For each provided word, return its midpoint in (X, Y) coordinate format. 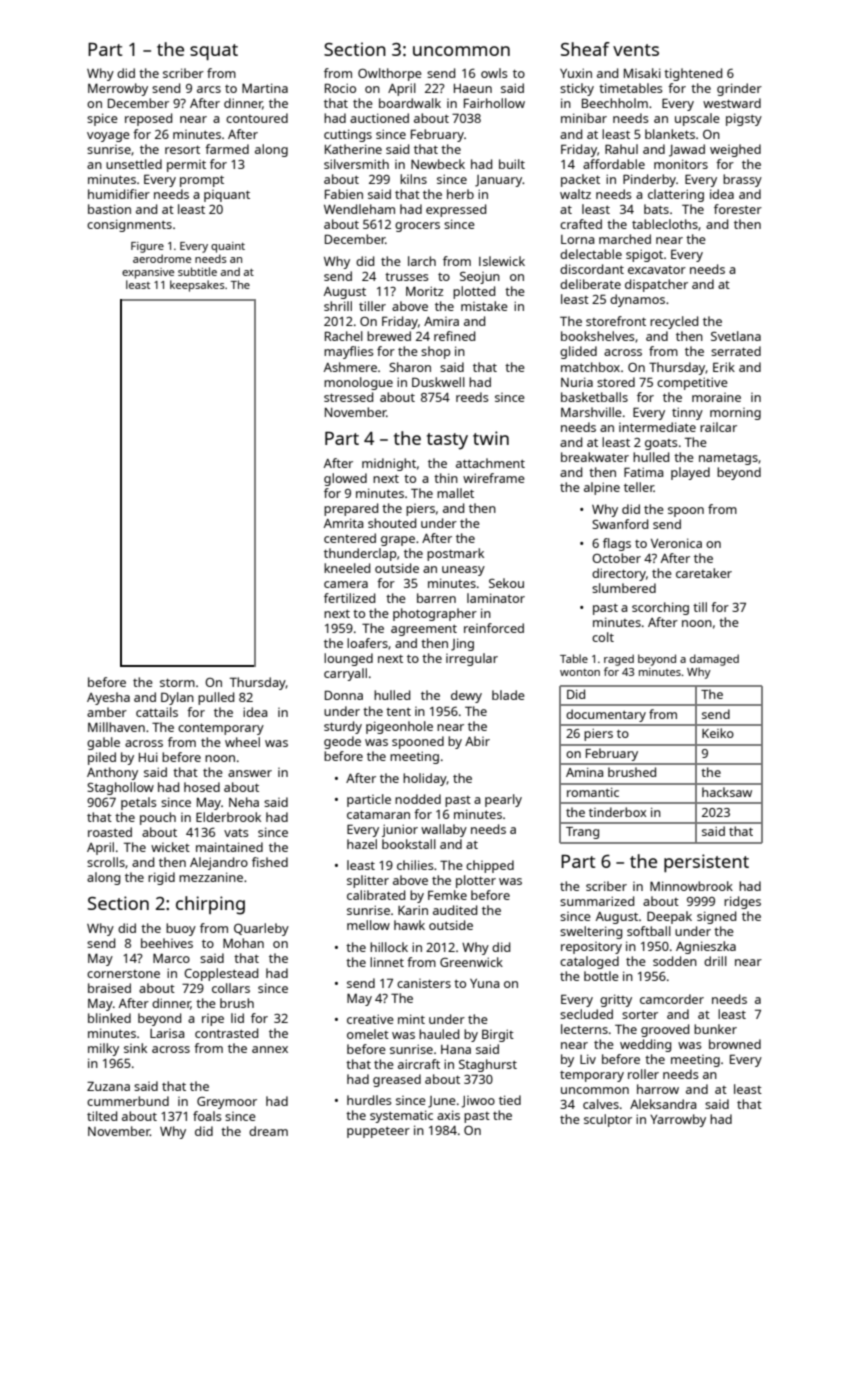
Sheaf (585, 49)
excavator (657, 270)
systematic (401, 1116)
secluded (586, 1014)
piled (102, 758)
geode (342, 742)
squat (214, 52)
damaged (714, 660)
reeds (472, 397)
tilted (102, 1116)
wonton (580, 672)
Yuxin (576, 73)
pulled (216, 698)
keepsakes (197, 286)
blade (508, 695)
